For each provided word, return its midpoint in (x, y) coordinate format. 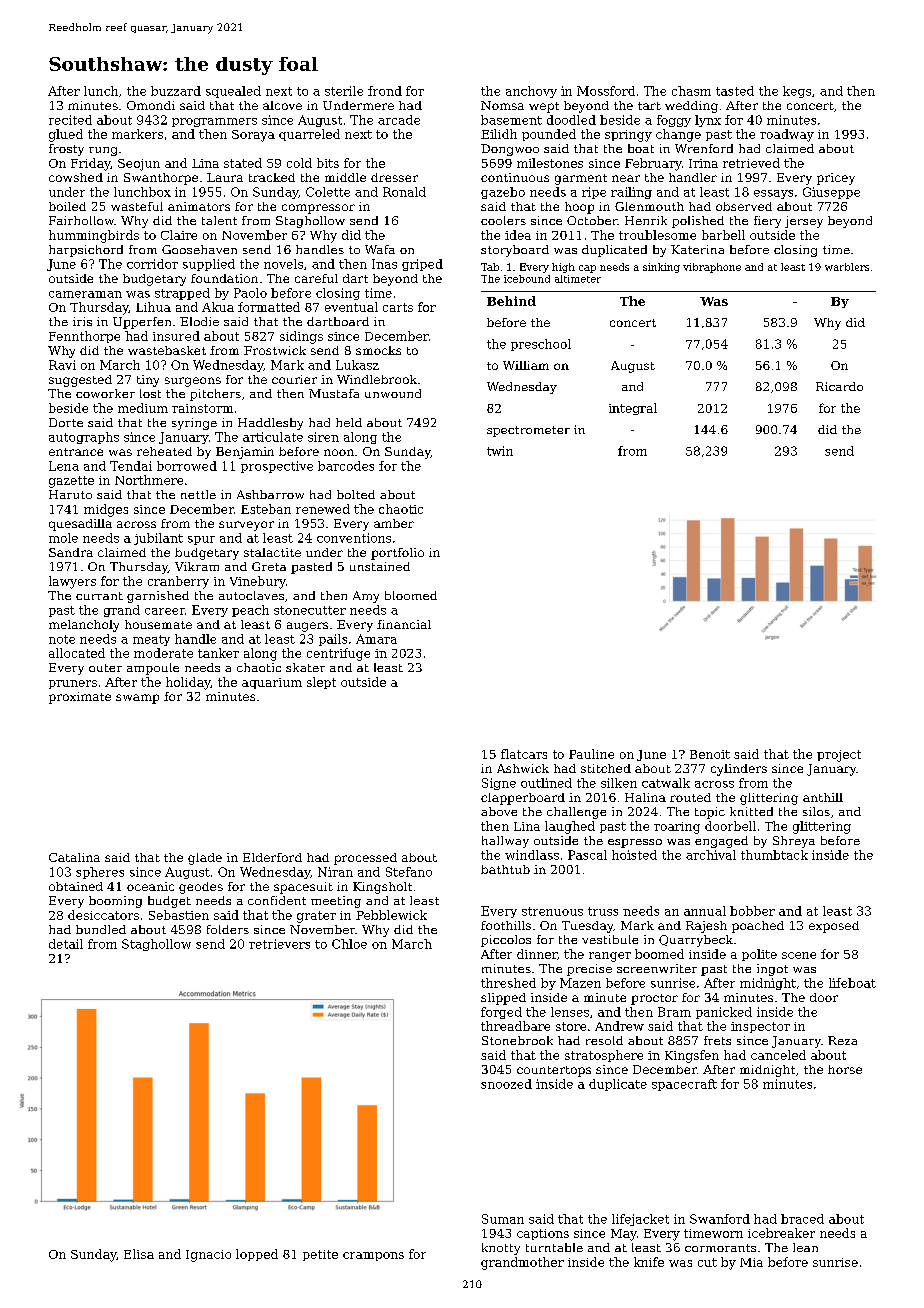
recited (70, 120)
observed (744, 206)
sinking (661, 268)
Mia (751, 1262)
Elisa (139, 1254)
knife (649, 1262)
